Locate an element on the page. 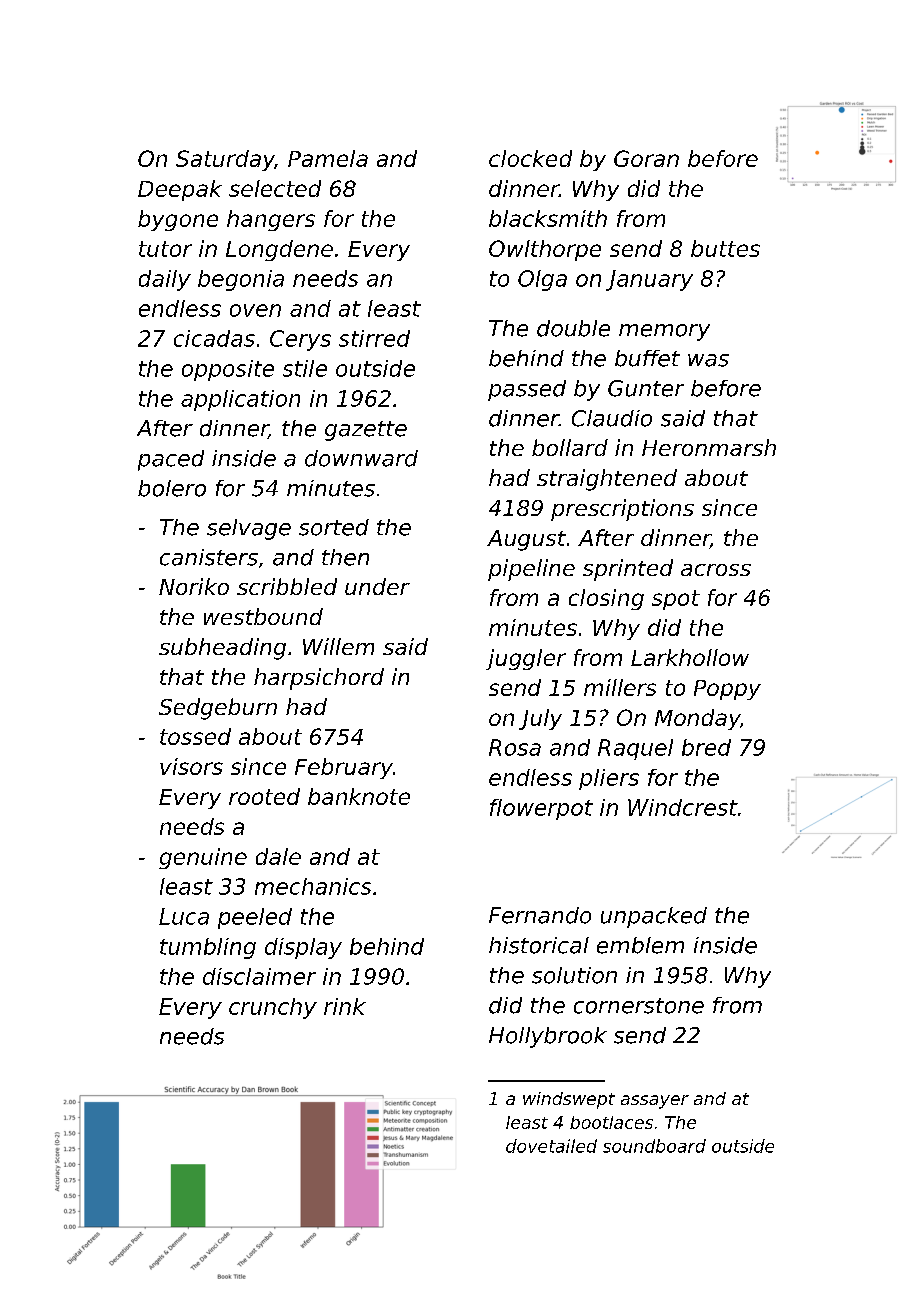  Goran is located at coordinates (646, 158).
